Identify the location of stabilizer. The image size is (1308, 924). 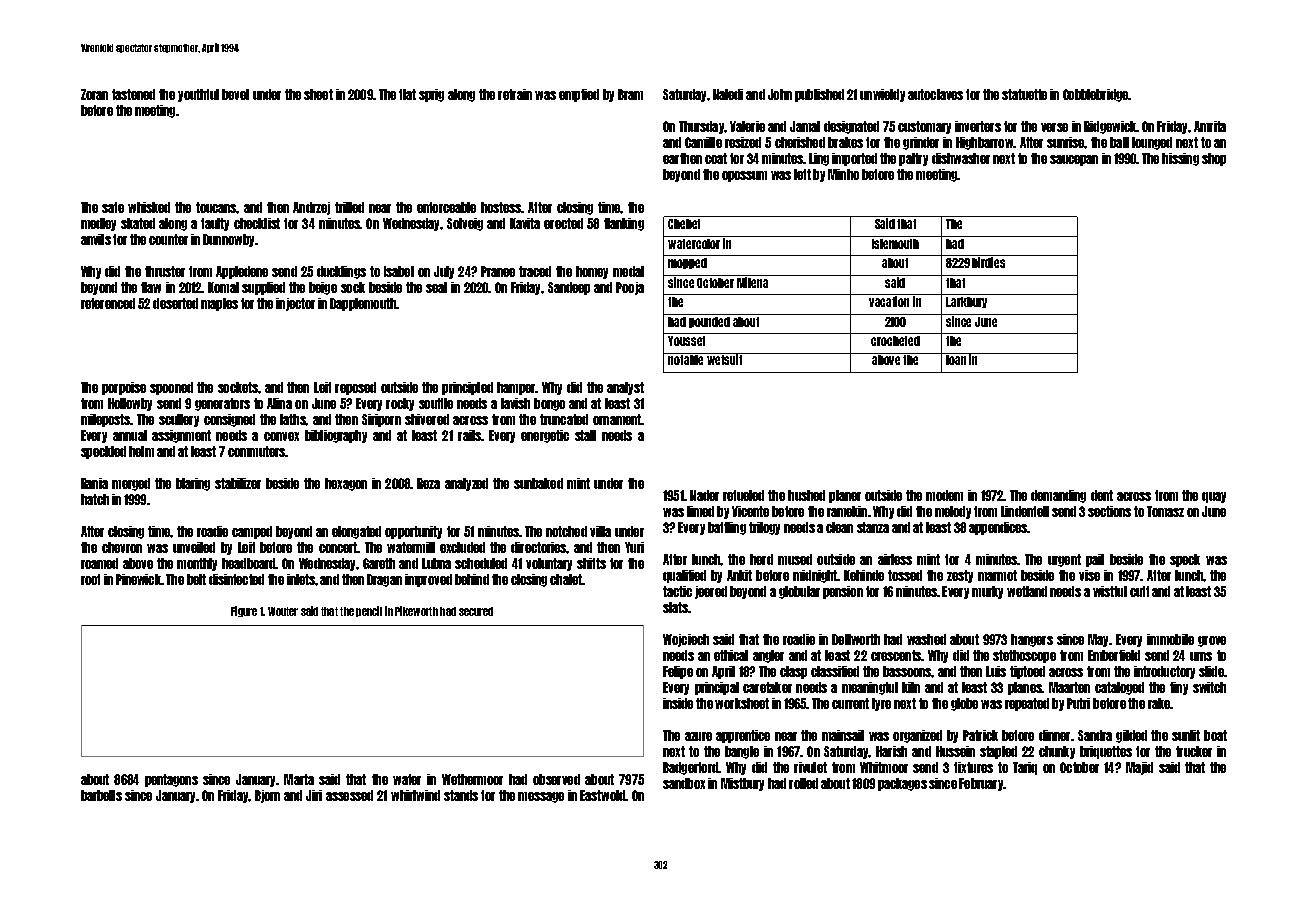
(238, 483).
